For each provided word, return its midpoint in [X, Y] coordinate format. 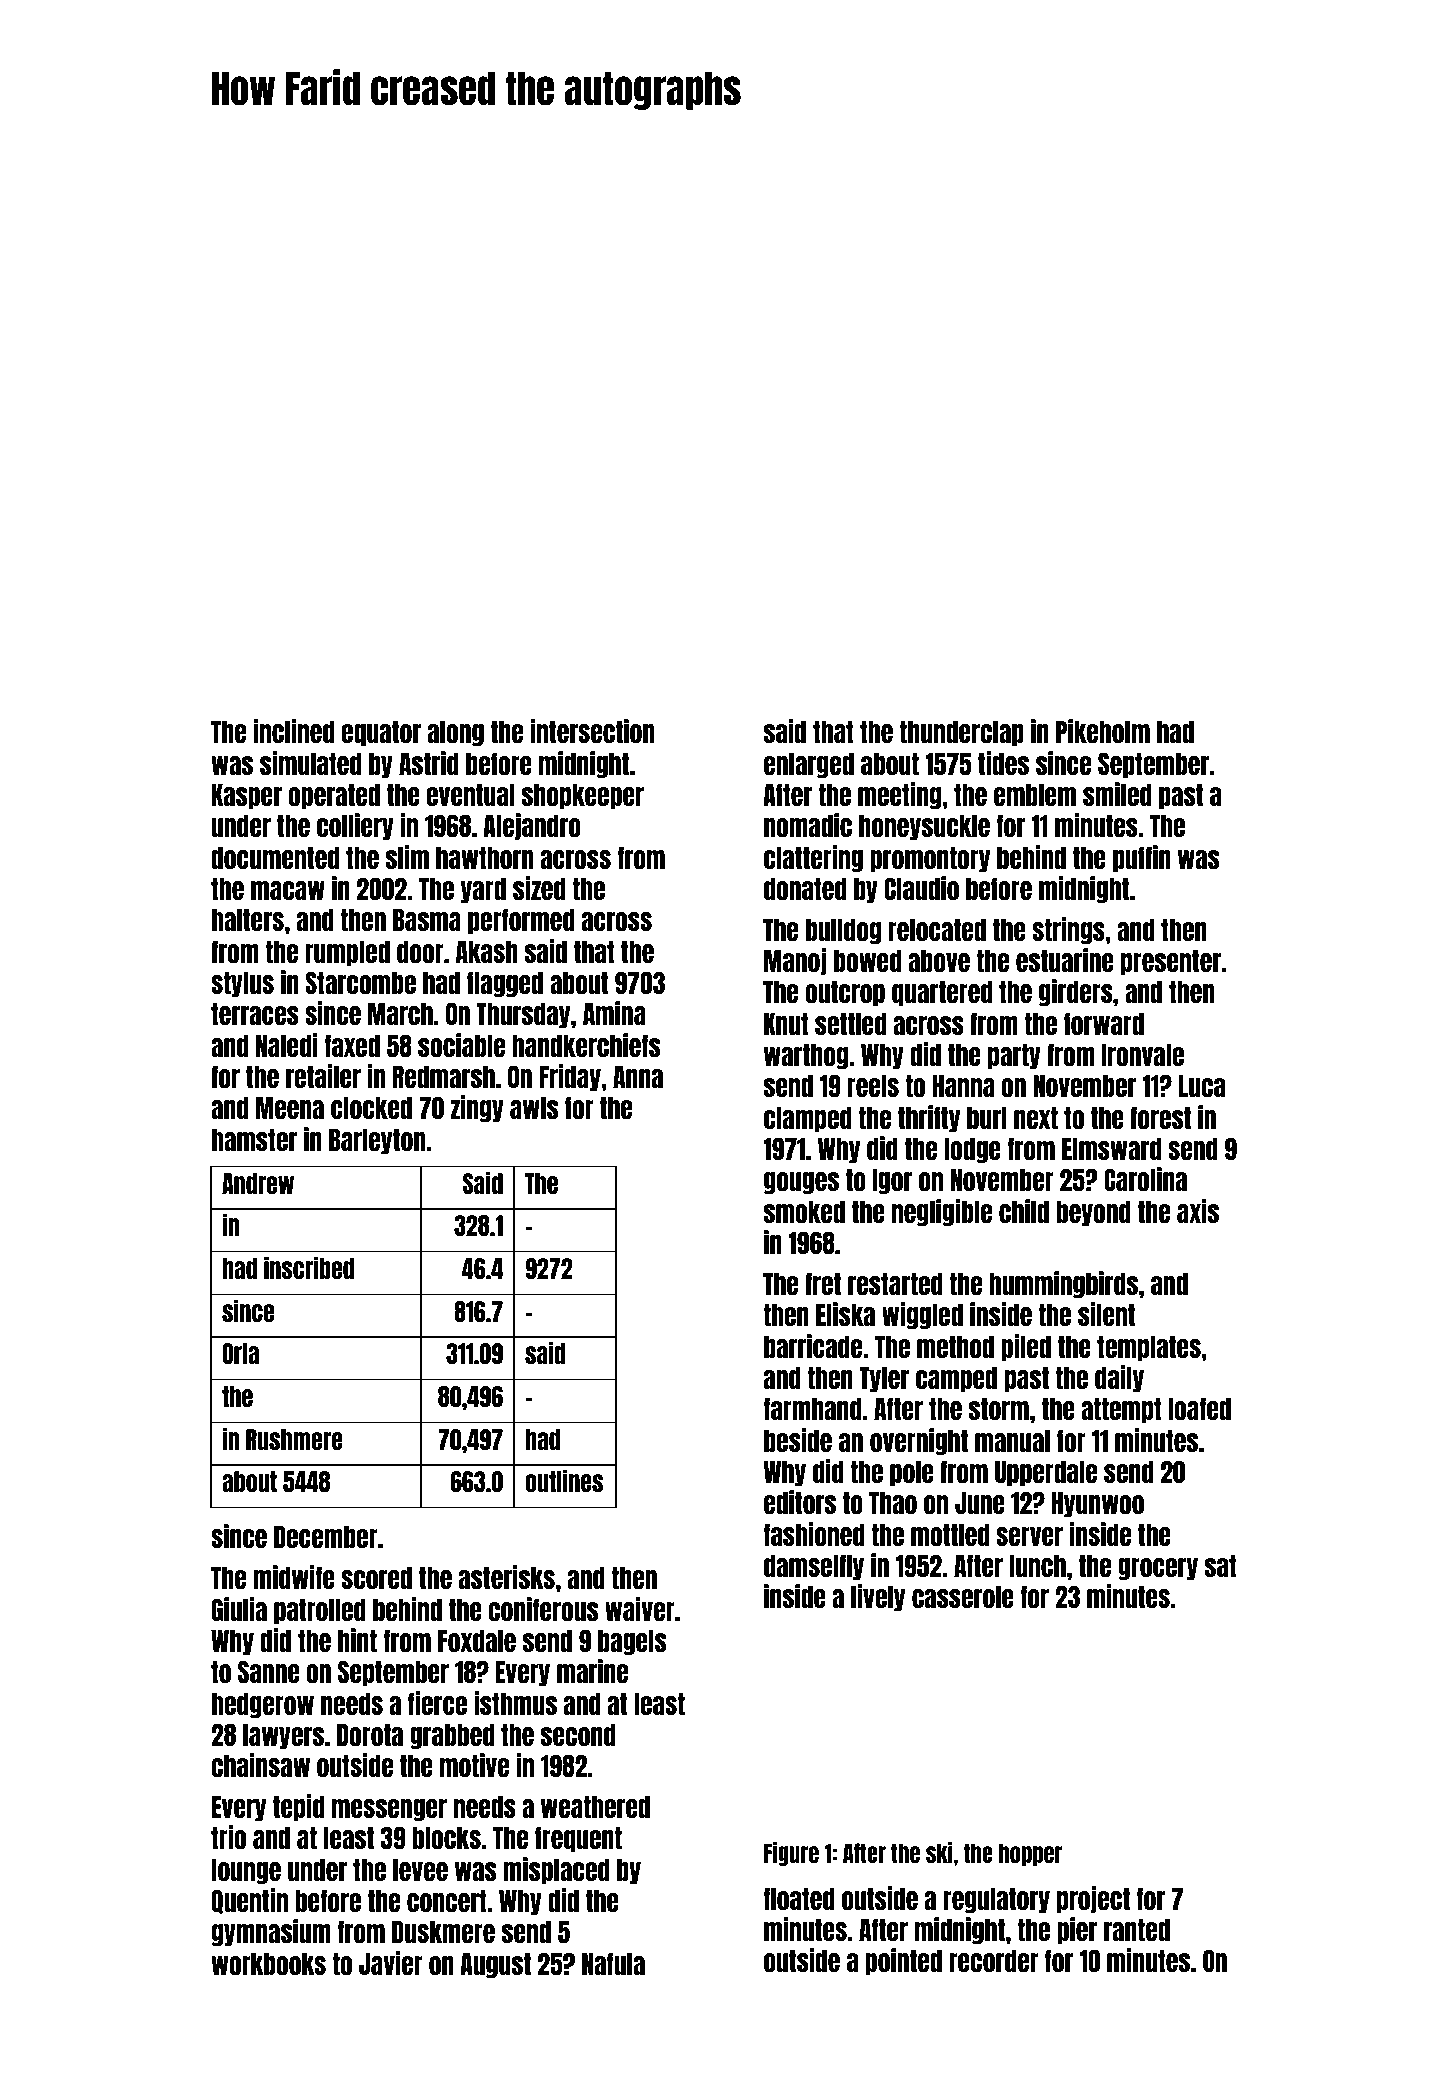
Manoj [795, 961]
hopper [1030, 1854]
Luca [1202, 1086]
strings [1068, 931]
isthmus [515, 1703]
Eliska [845, 1314]
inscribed [309, 1267]
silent [1106, 1314]
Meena [290, 1108]
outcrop [845, 993]
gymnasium [271, 1933]
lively [878, 1597]
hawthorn [484, 858]
